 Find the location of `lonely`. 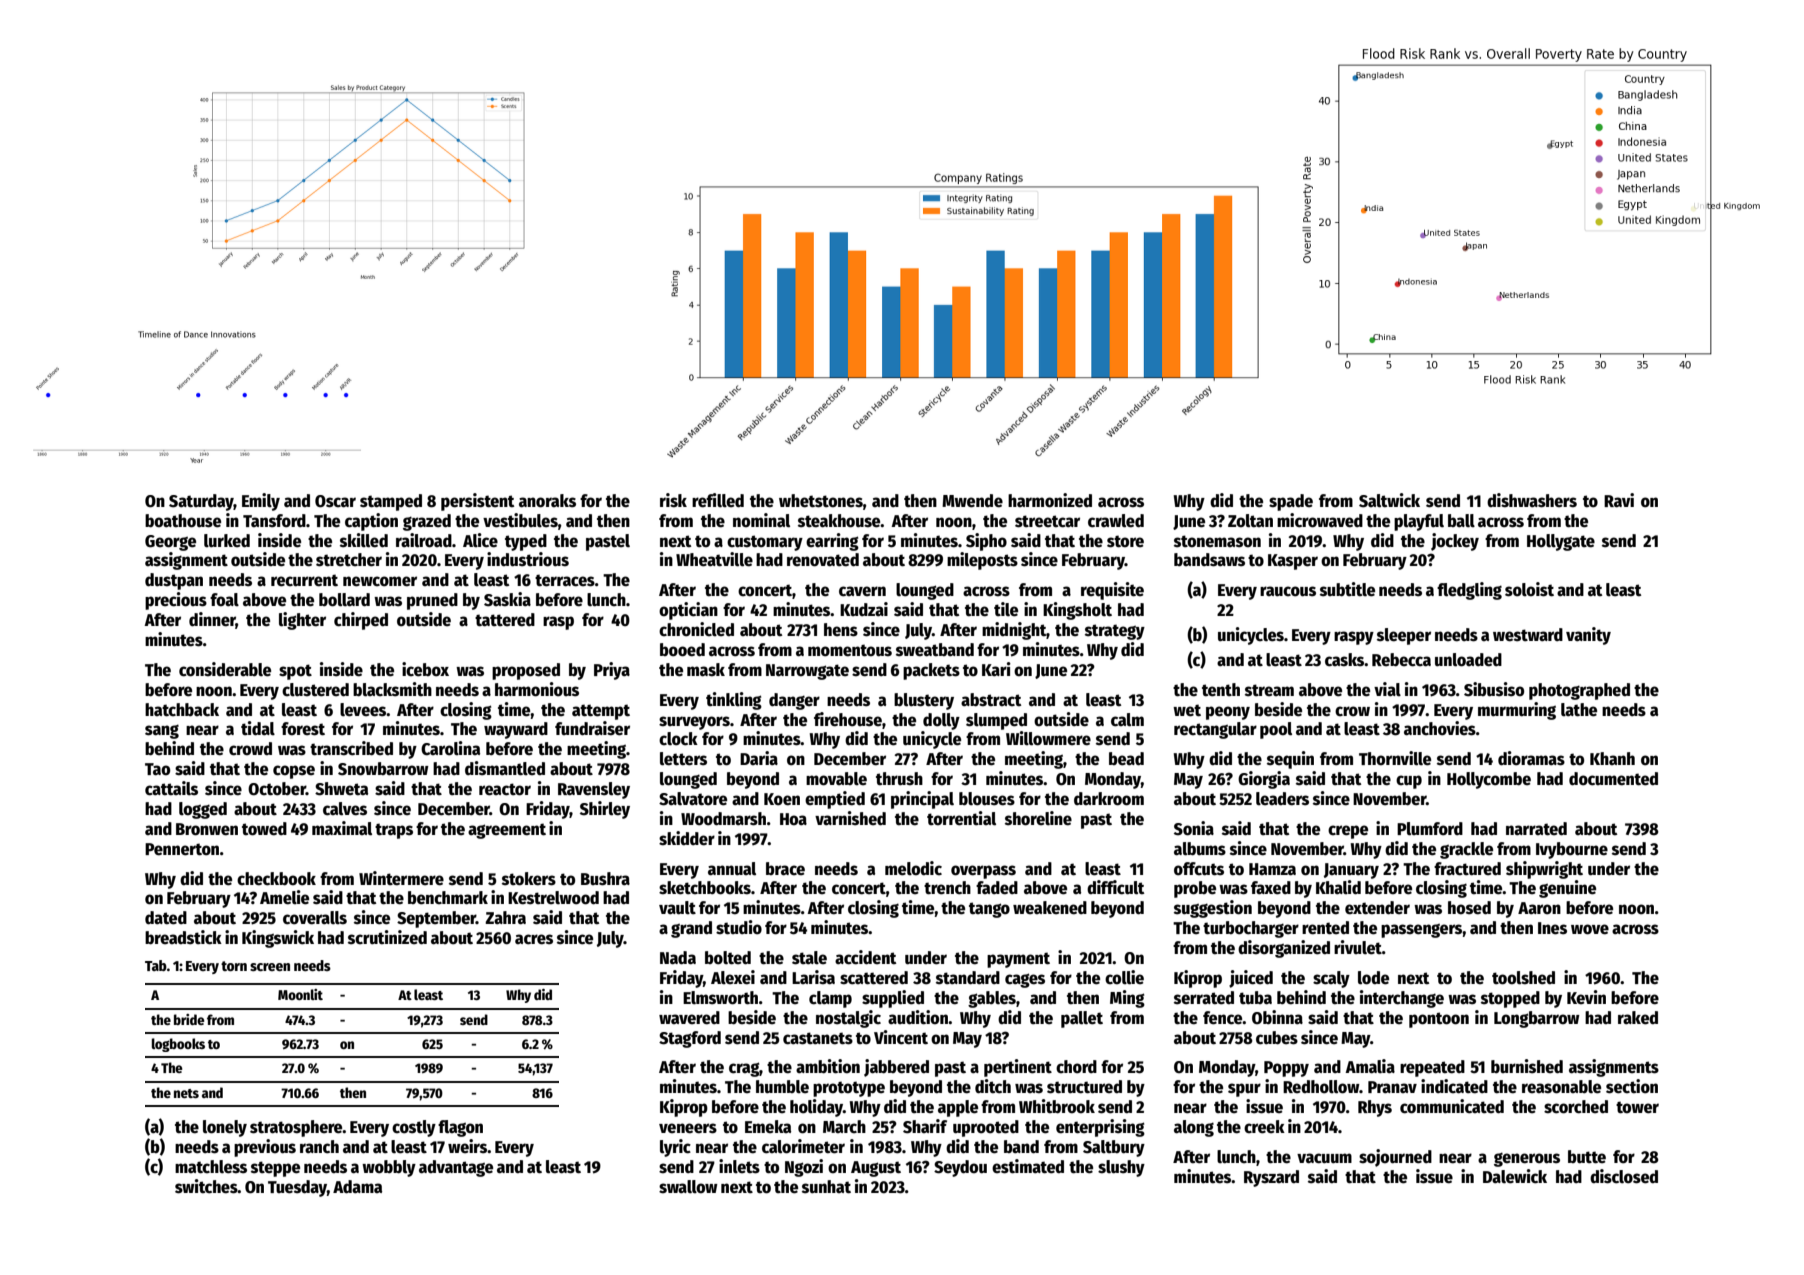

lonely is located at coordinates (225, 1128).
